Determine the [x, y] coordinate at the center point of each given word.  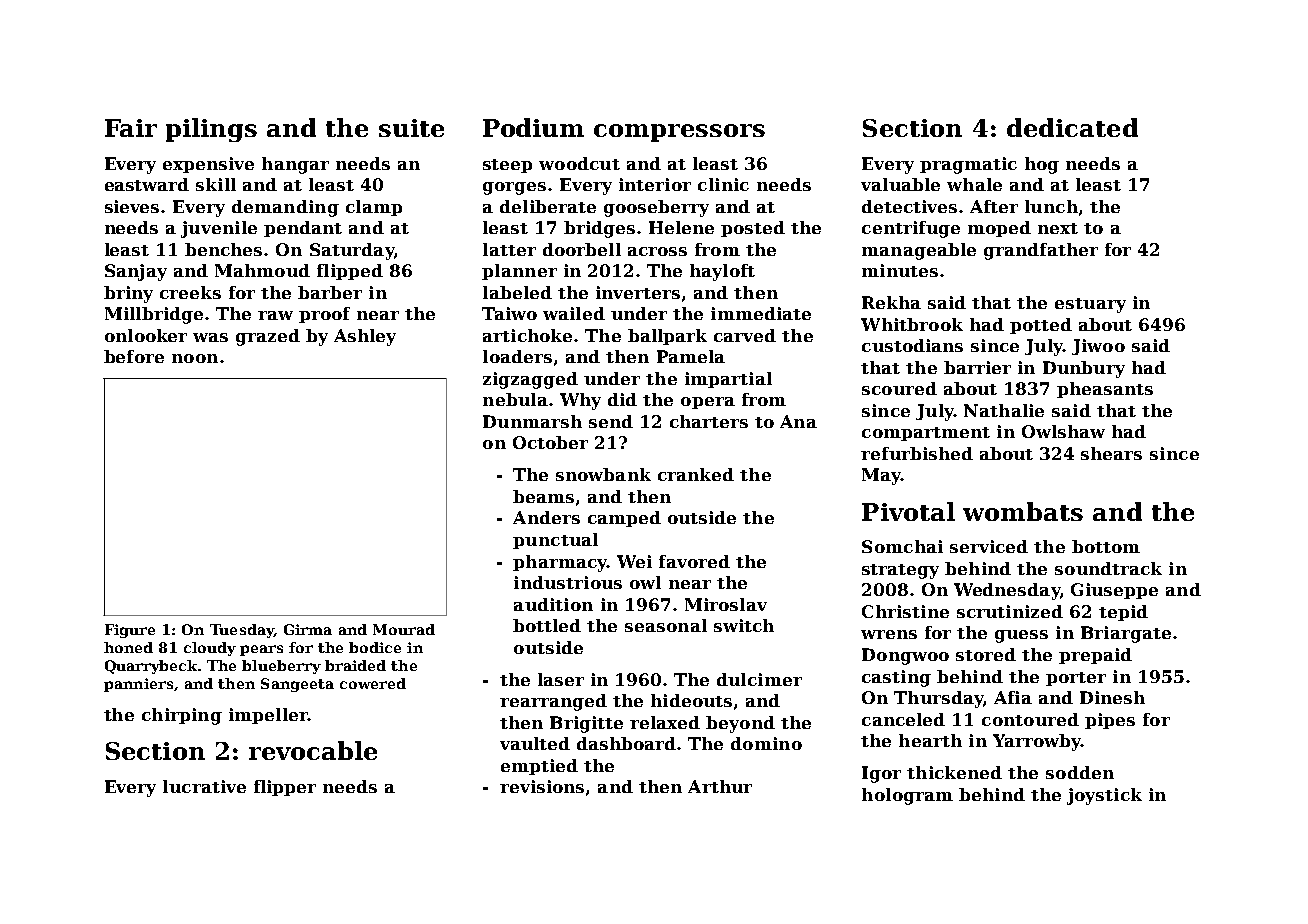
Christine [905, 611]
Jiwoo [1098, 347]
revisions [542, 786]
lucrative [204, 786]
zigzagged [530, 380]
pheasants [1105, 390]
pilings [211, 130]
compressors [679, 133]
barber [330, 292]
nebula [515, 399]
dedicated [1072, 127]
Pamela [691, 356]
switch [744, 625]
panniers [138, 685]
